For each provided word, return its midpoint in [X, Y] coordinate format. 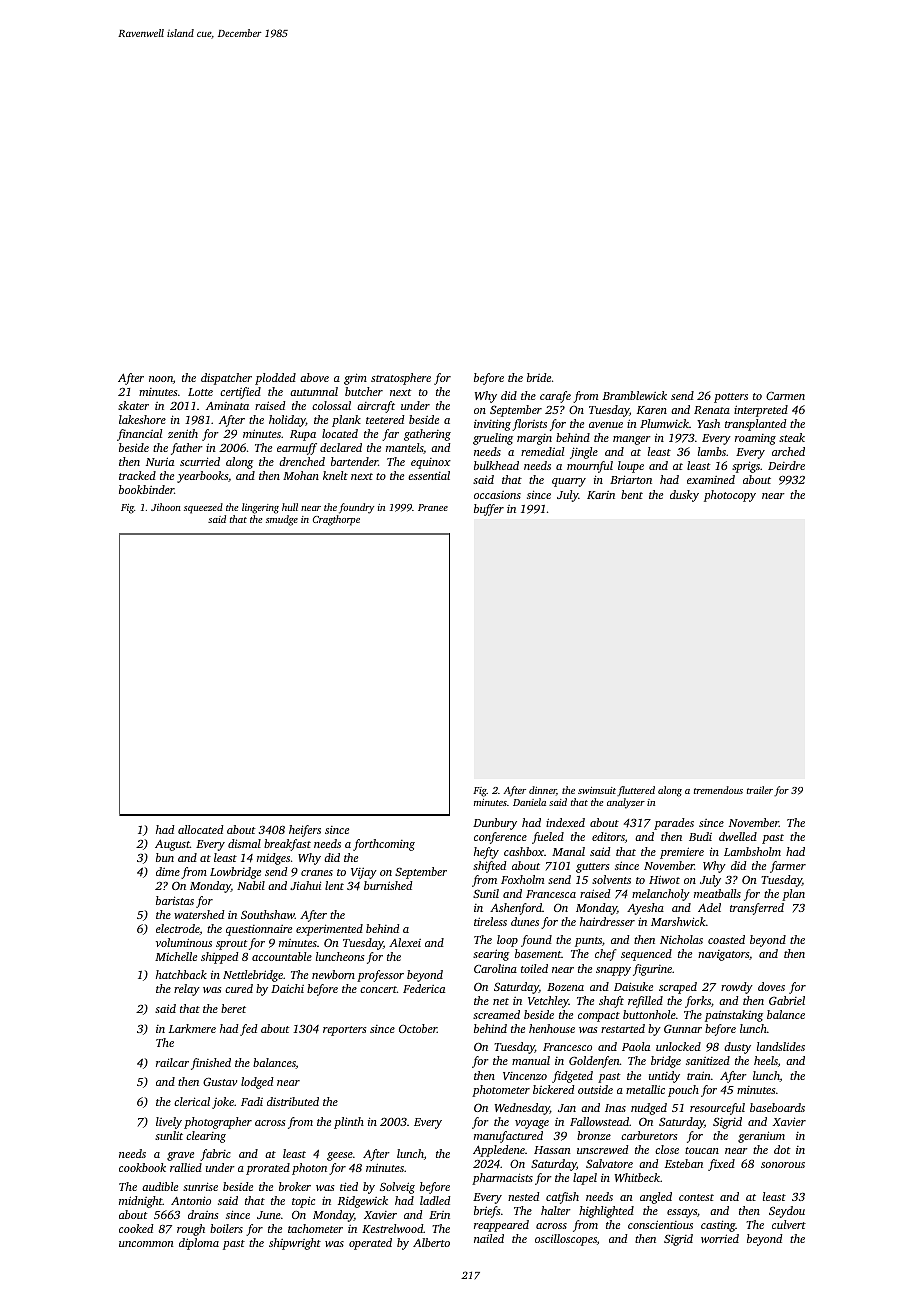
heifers [305, 831]
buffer [489, 510]
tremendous [718, 790]
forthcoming [384, 845]
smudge [282, 520]
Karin [601, 495]
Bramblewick [635, 395]
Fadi [252, 1101]
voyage [532, 1124]
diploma [199, 1244]
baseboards [777, 1107]
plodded [275, 379]
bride [539, 377]
